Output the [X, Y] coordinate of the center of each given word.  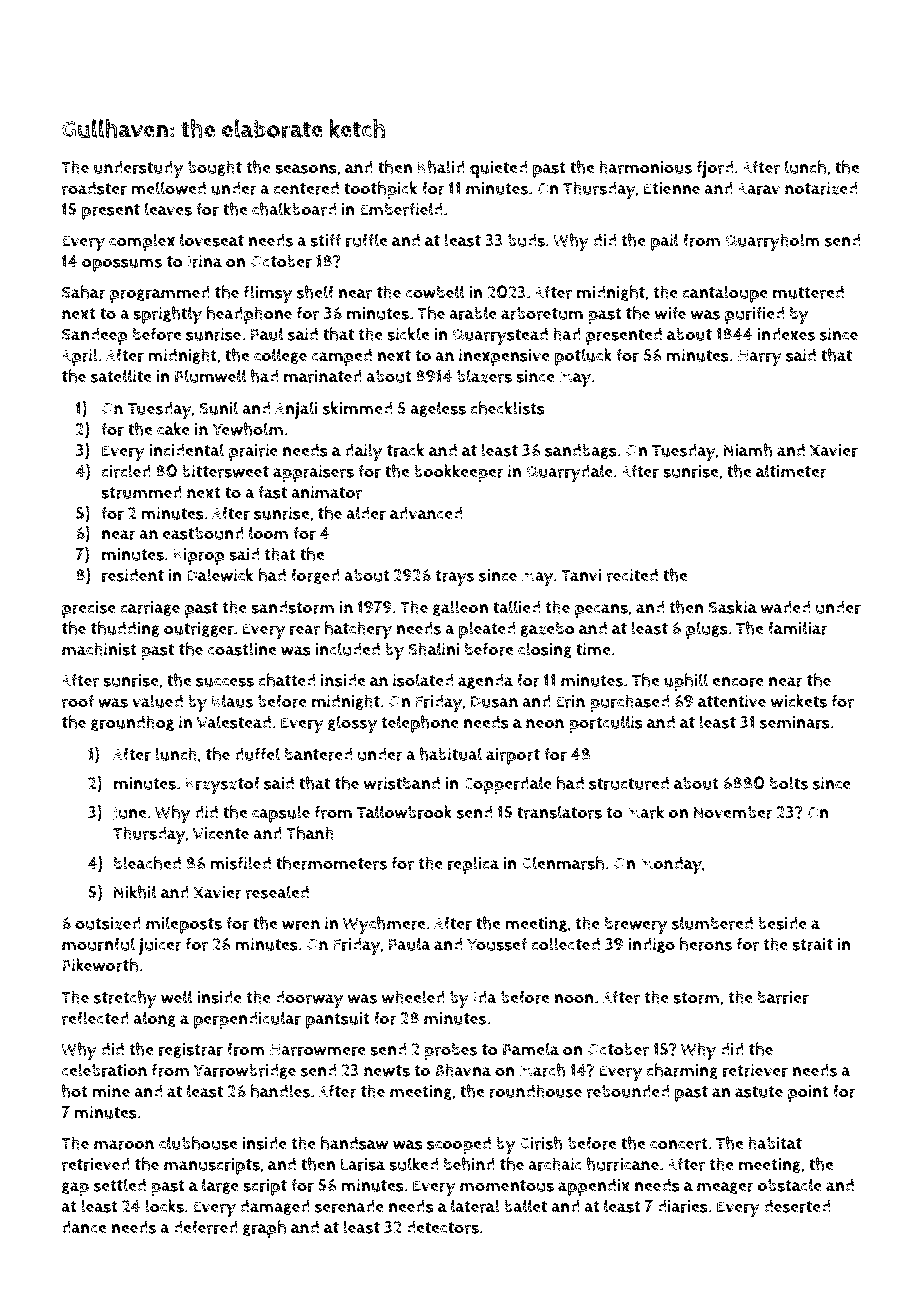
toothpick [381, 190]
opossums [122, 265]
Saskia [732, 607]
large [220, 1186]
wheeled [413, 997]
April [79, 357]
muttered [808, 292]
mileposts [184, 925]
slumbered [712, 923]
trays [454, 578]
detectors [442, 1227]
